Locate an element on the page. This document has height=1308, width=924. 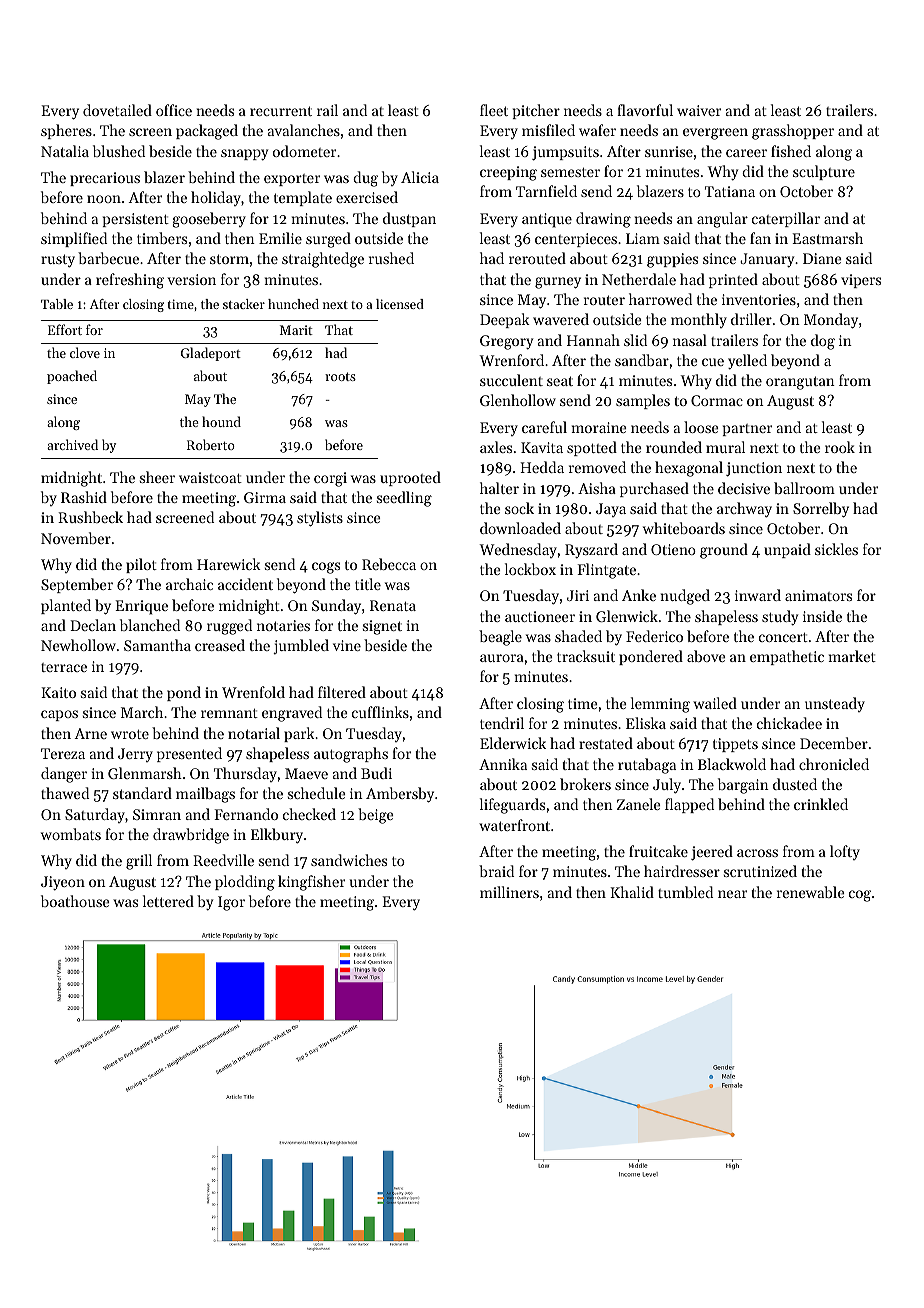
spheres is located at coordinates (66, 131).
